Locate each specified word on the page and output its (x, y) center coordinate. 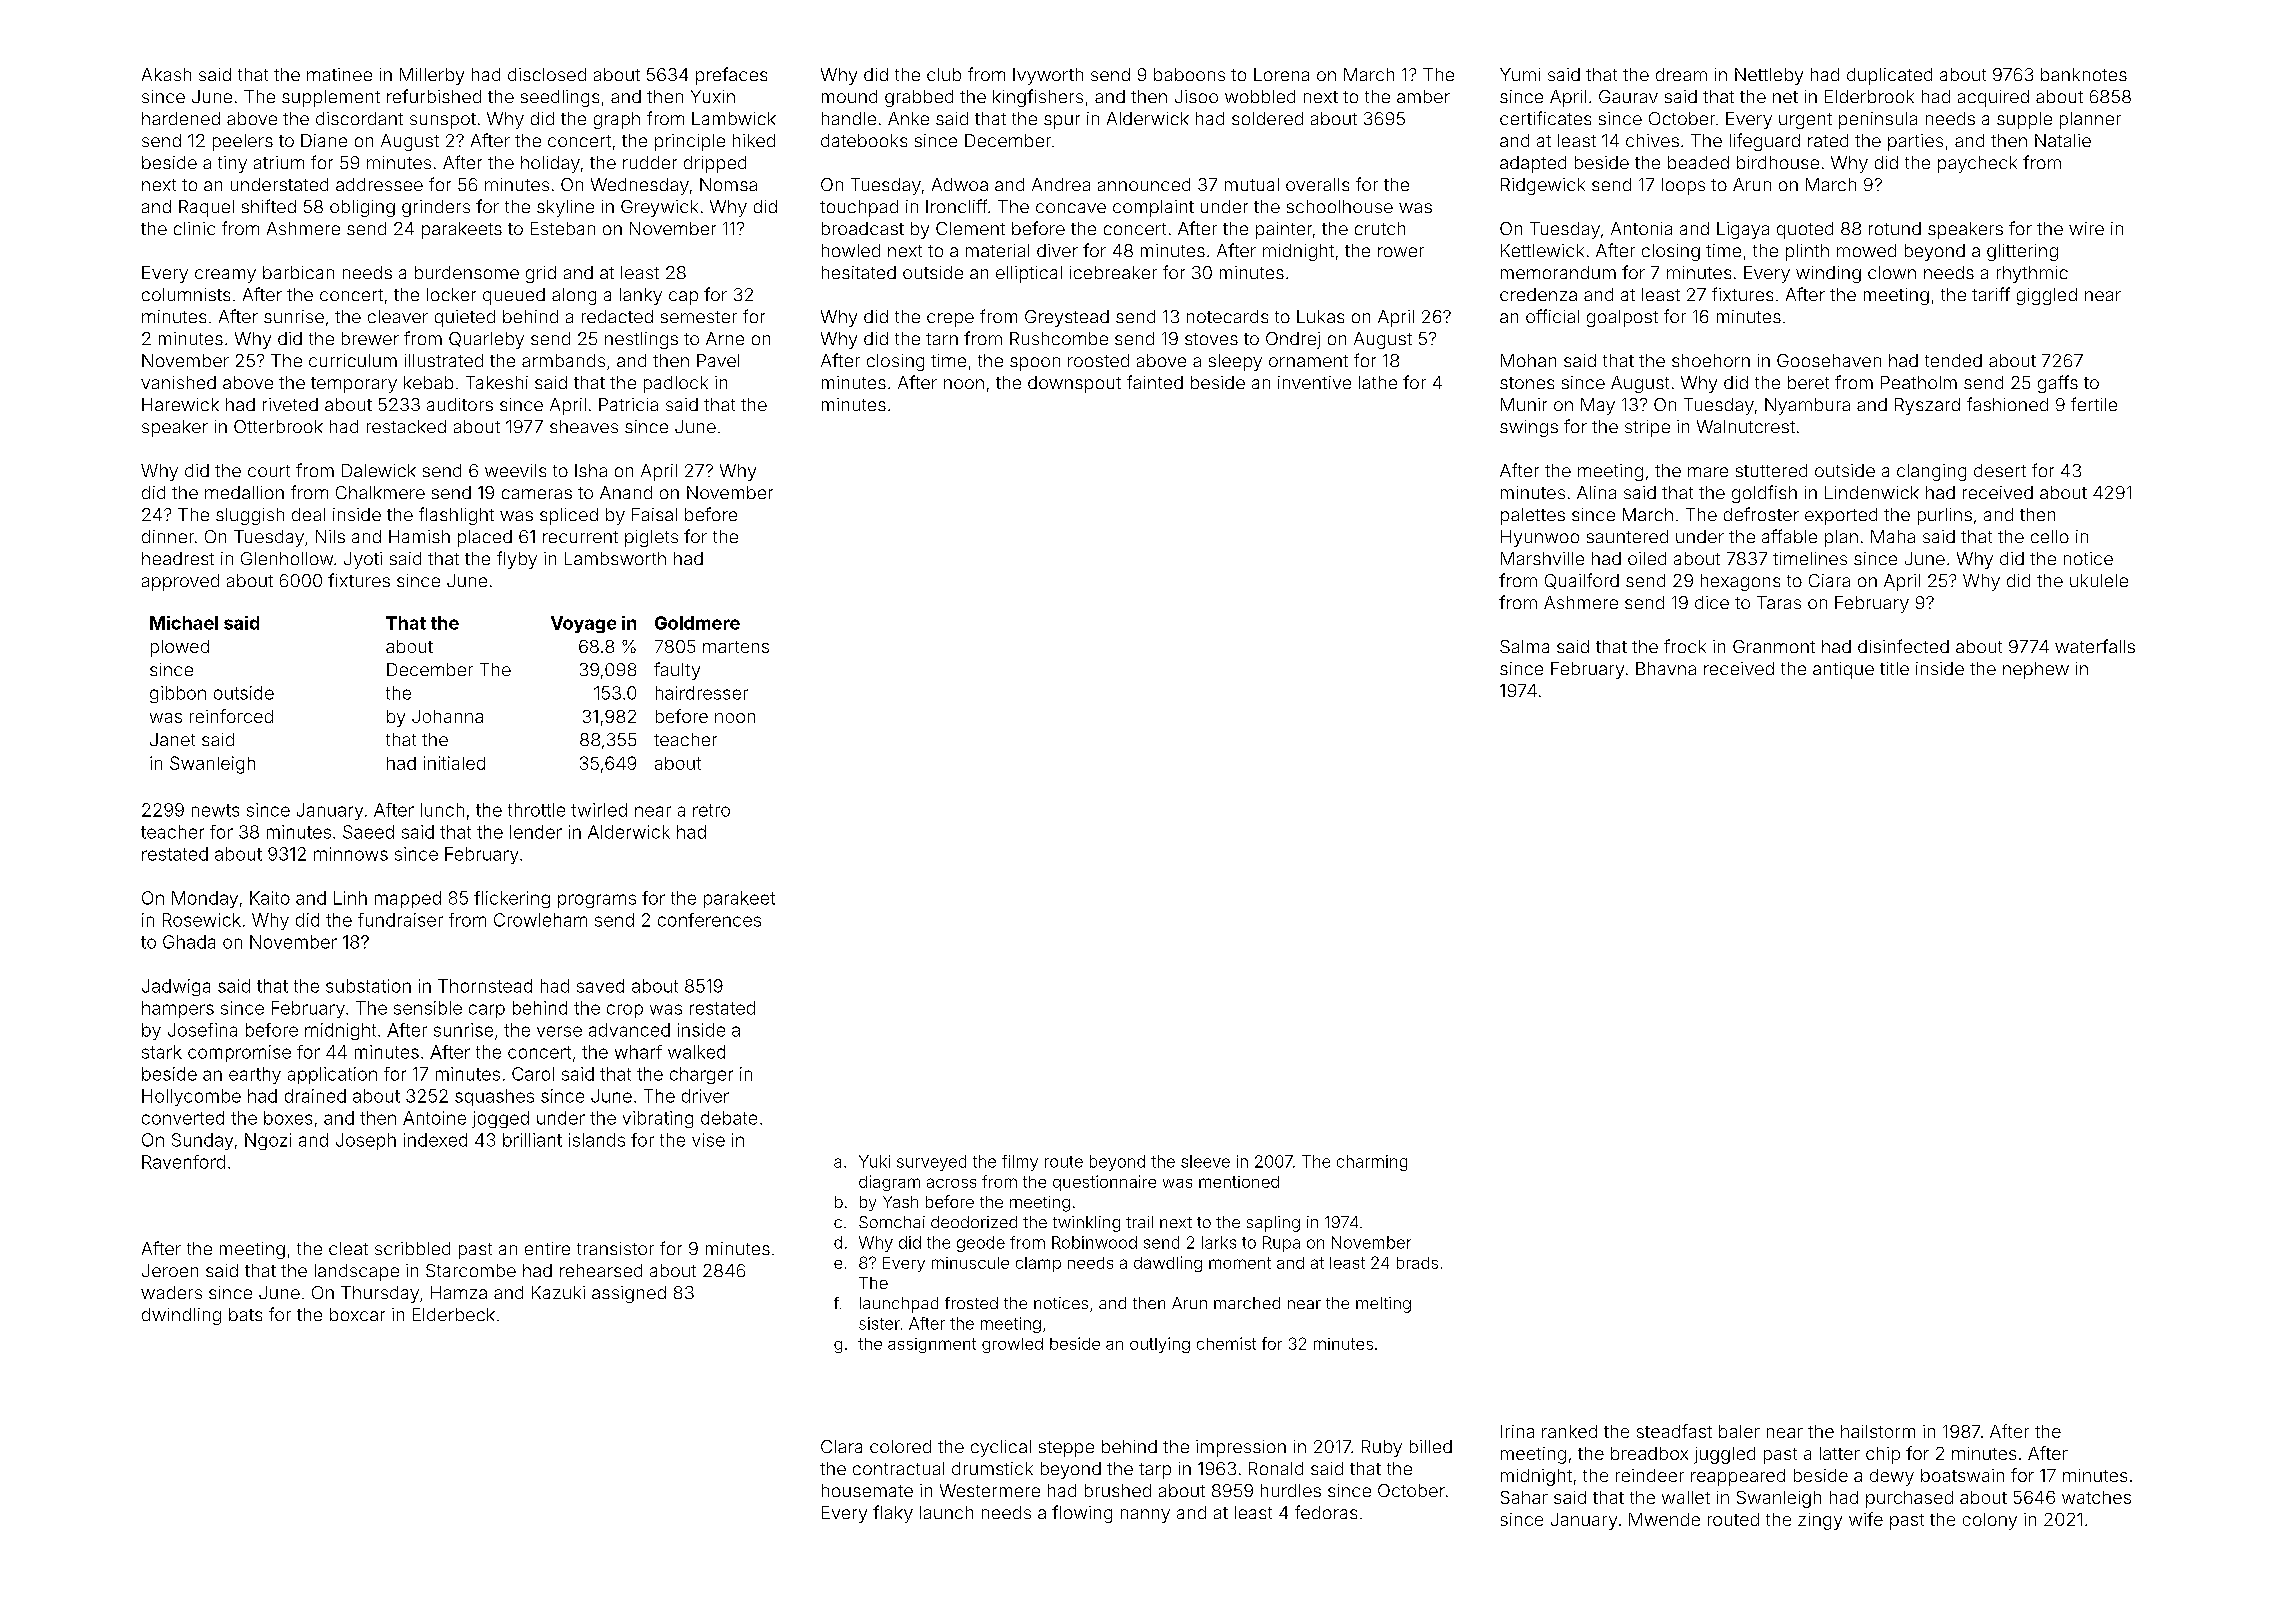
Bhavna (1666, 668)
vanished (178, 382)
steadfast (1674, 1431)
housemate (867, 1490)
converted (183, 1118)
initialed (454, 763)
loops (1683, 186)
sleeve (1205, 1161)
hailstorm (1878, 1431)
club (944, 74)
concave (1071, 208)
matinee (339, 74)
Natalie (2063, 140)
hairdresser (702, 693)
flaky (893, 1514)
